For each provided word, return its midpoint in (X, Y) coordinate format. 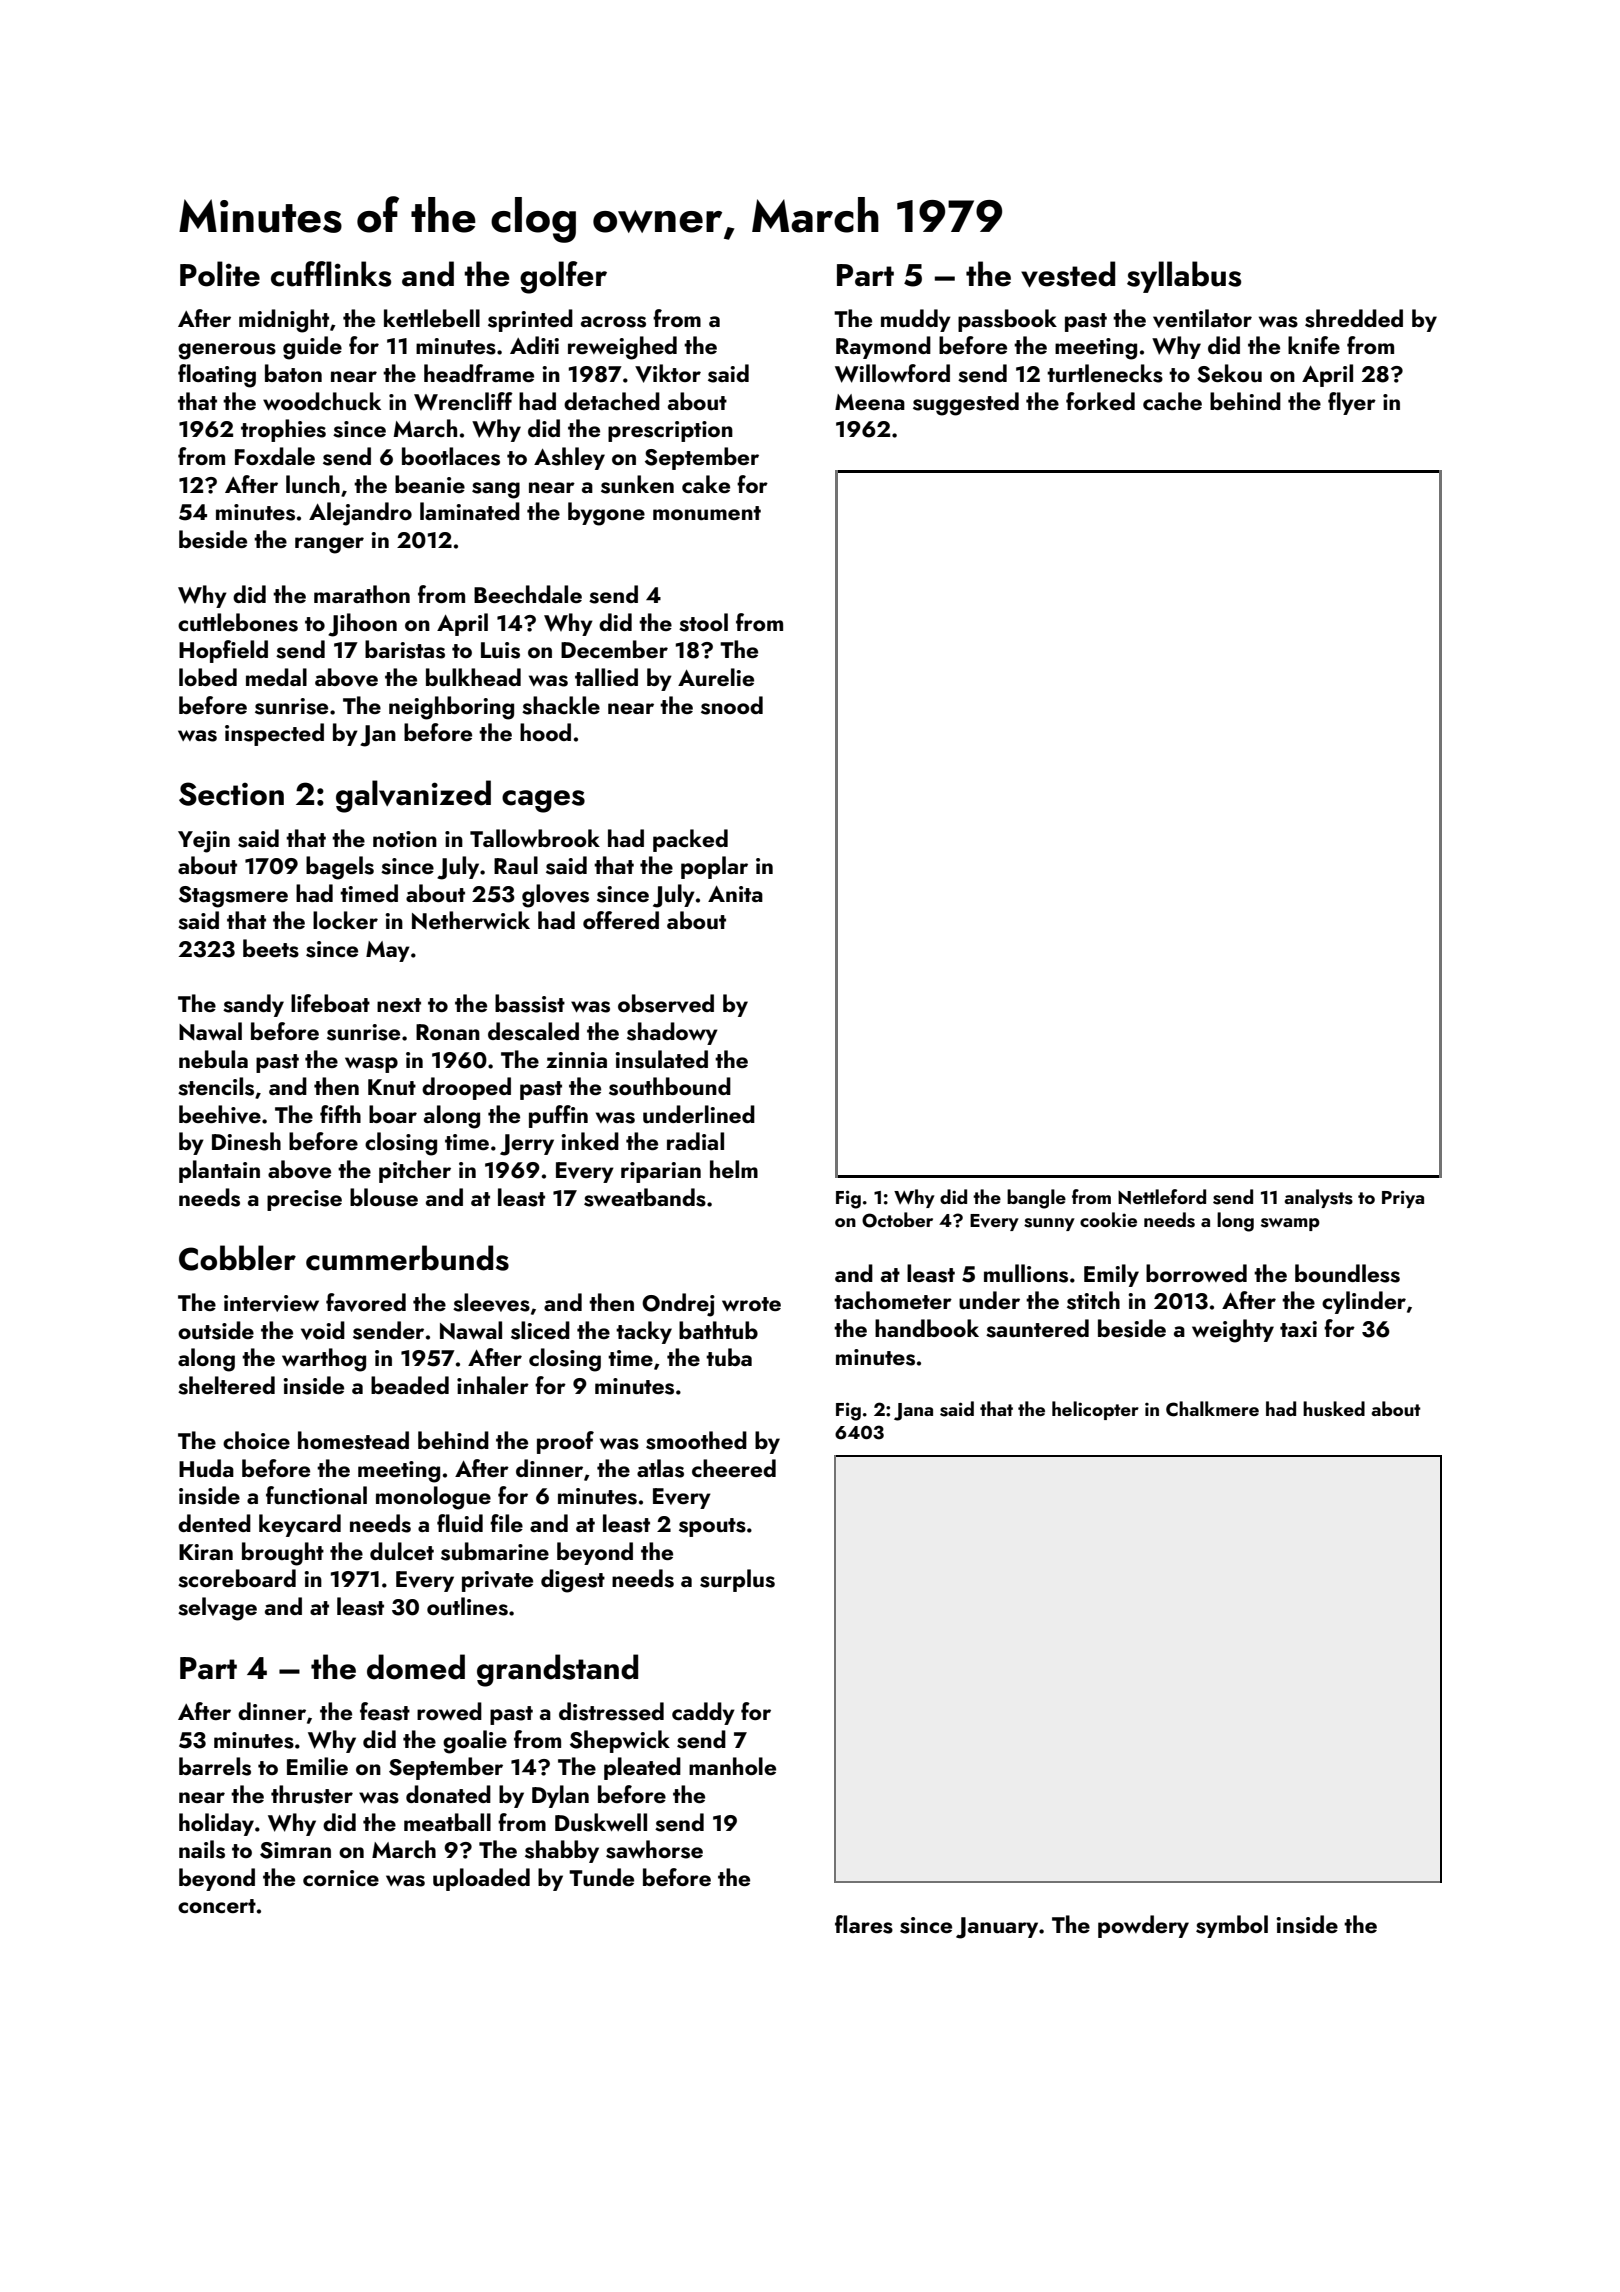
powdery (1143, 1926)
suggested (966, 404)
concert (217, 1906)
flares (864, 1924)
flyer (1352, 403)
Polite (220, 274)
